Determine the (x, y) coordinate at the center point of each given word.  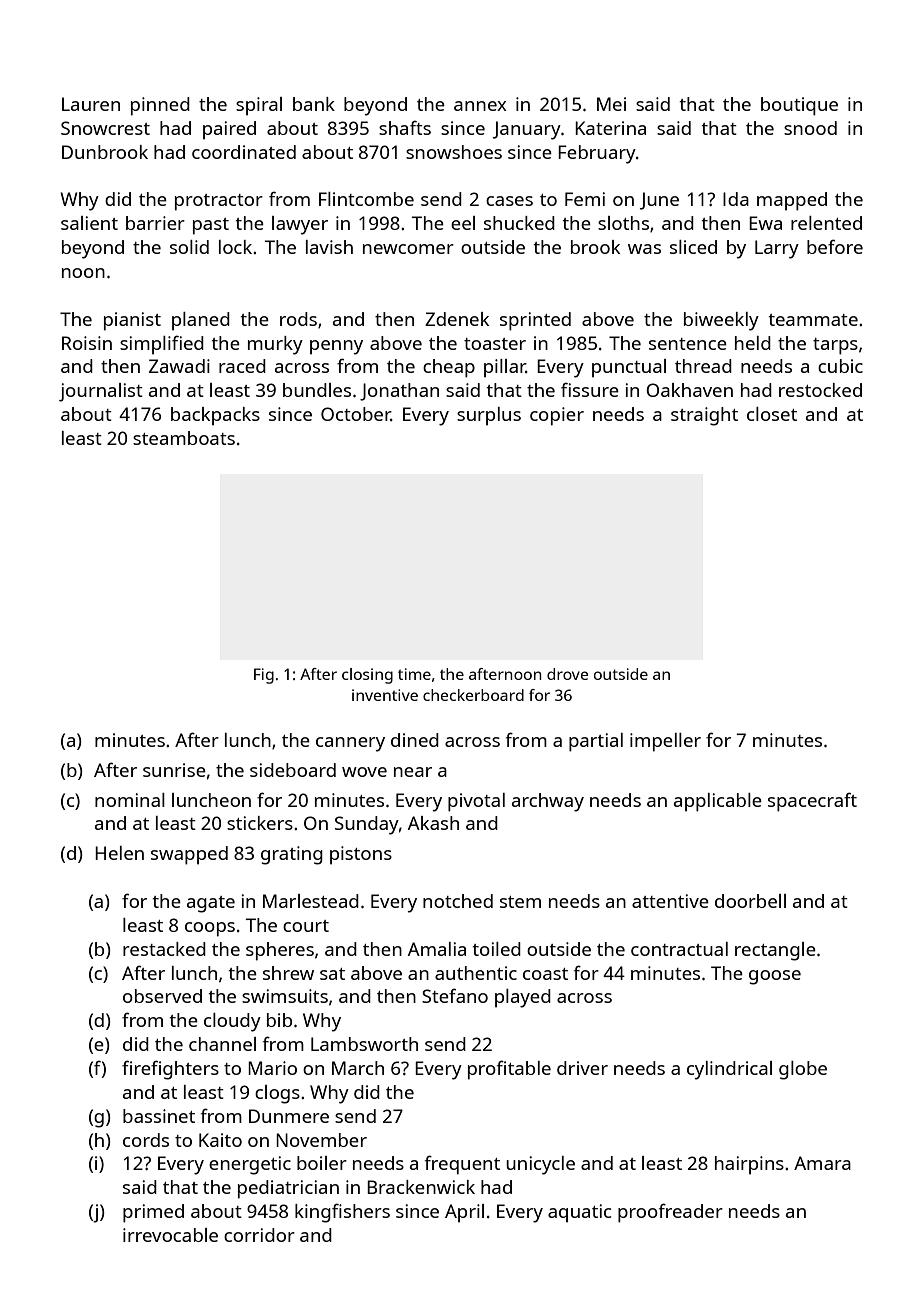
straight (704, 416)
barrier (155, 223)
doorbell (750, 901)
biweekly (721, 321)
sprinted (535, 321)
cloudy (232, 1022)
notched (458, 901)
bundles (317, 390)
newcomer (408, 249)
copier (557, 416)
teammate (813, 320)
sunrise (174, 770)
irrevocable (170, 1235)
